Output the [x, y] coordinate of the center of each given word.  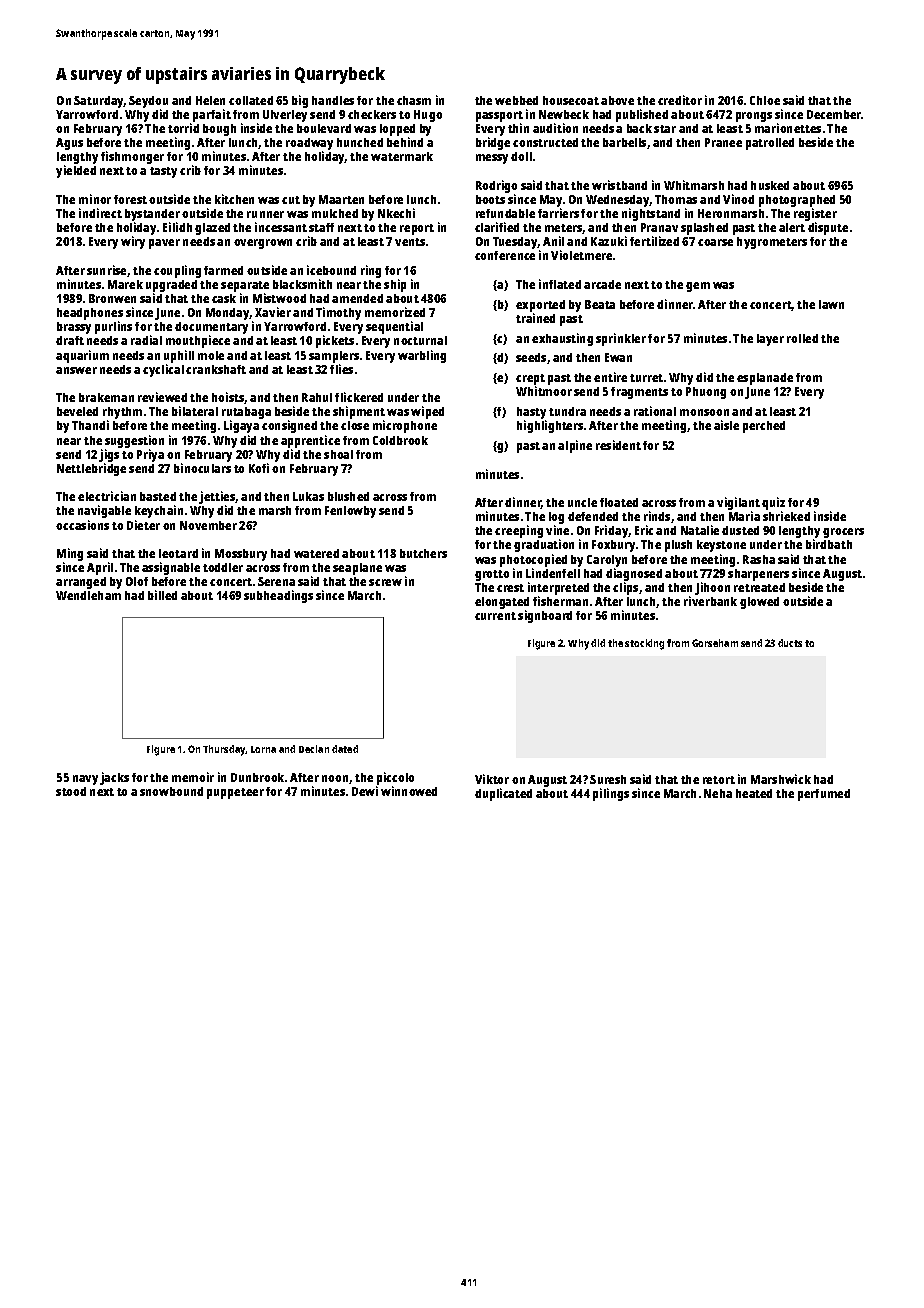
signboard [545, 616]
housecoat [571, 100]
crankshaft [216, 369]
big [300, 101]
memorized [395, 312]
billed [162, 595]
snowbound [171, 791]
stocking [644, 644]
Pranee [723, 142]
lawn [831, 304]
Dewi [365, 791]
